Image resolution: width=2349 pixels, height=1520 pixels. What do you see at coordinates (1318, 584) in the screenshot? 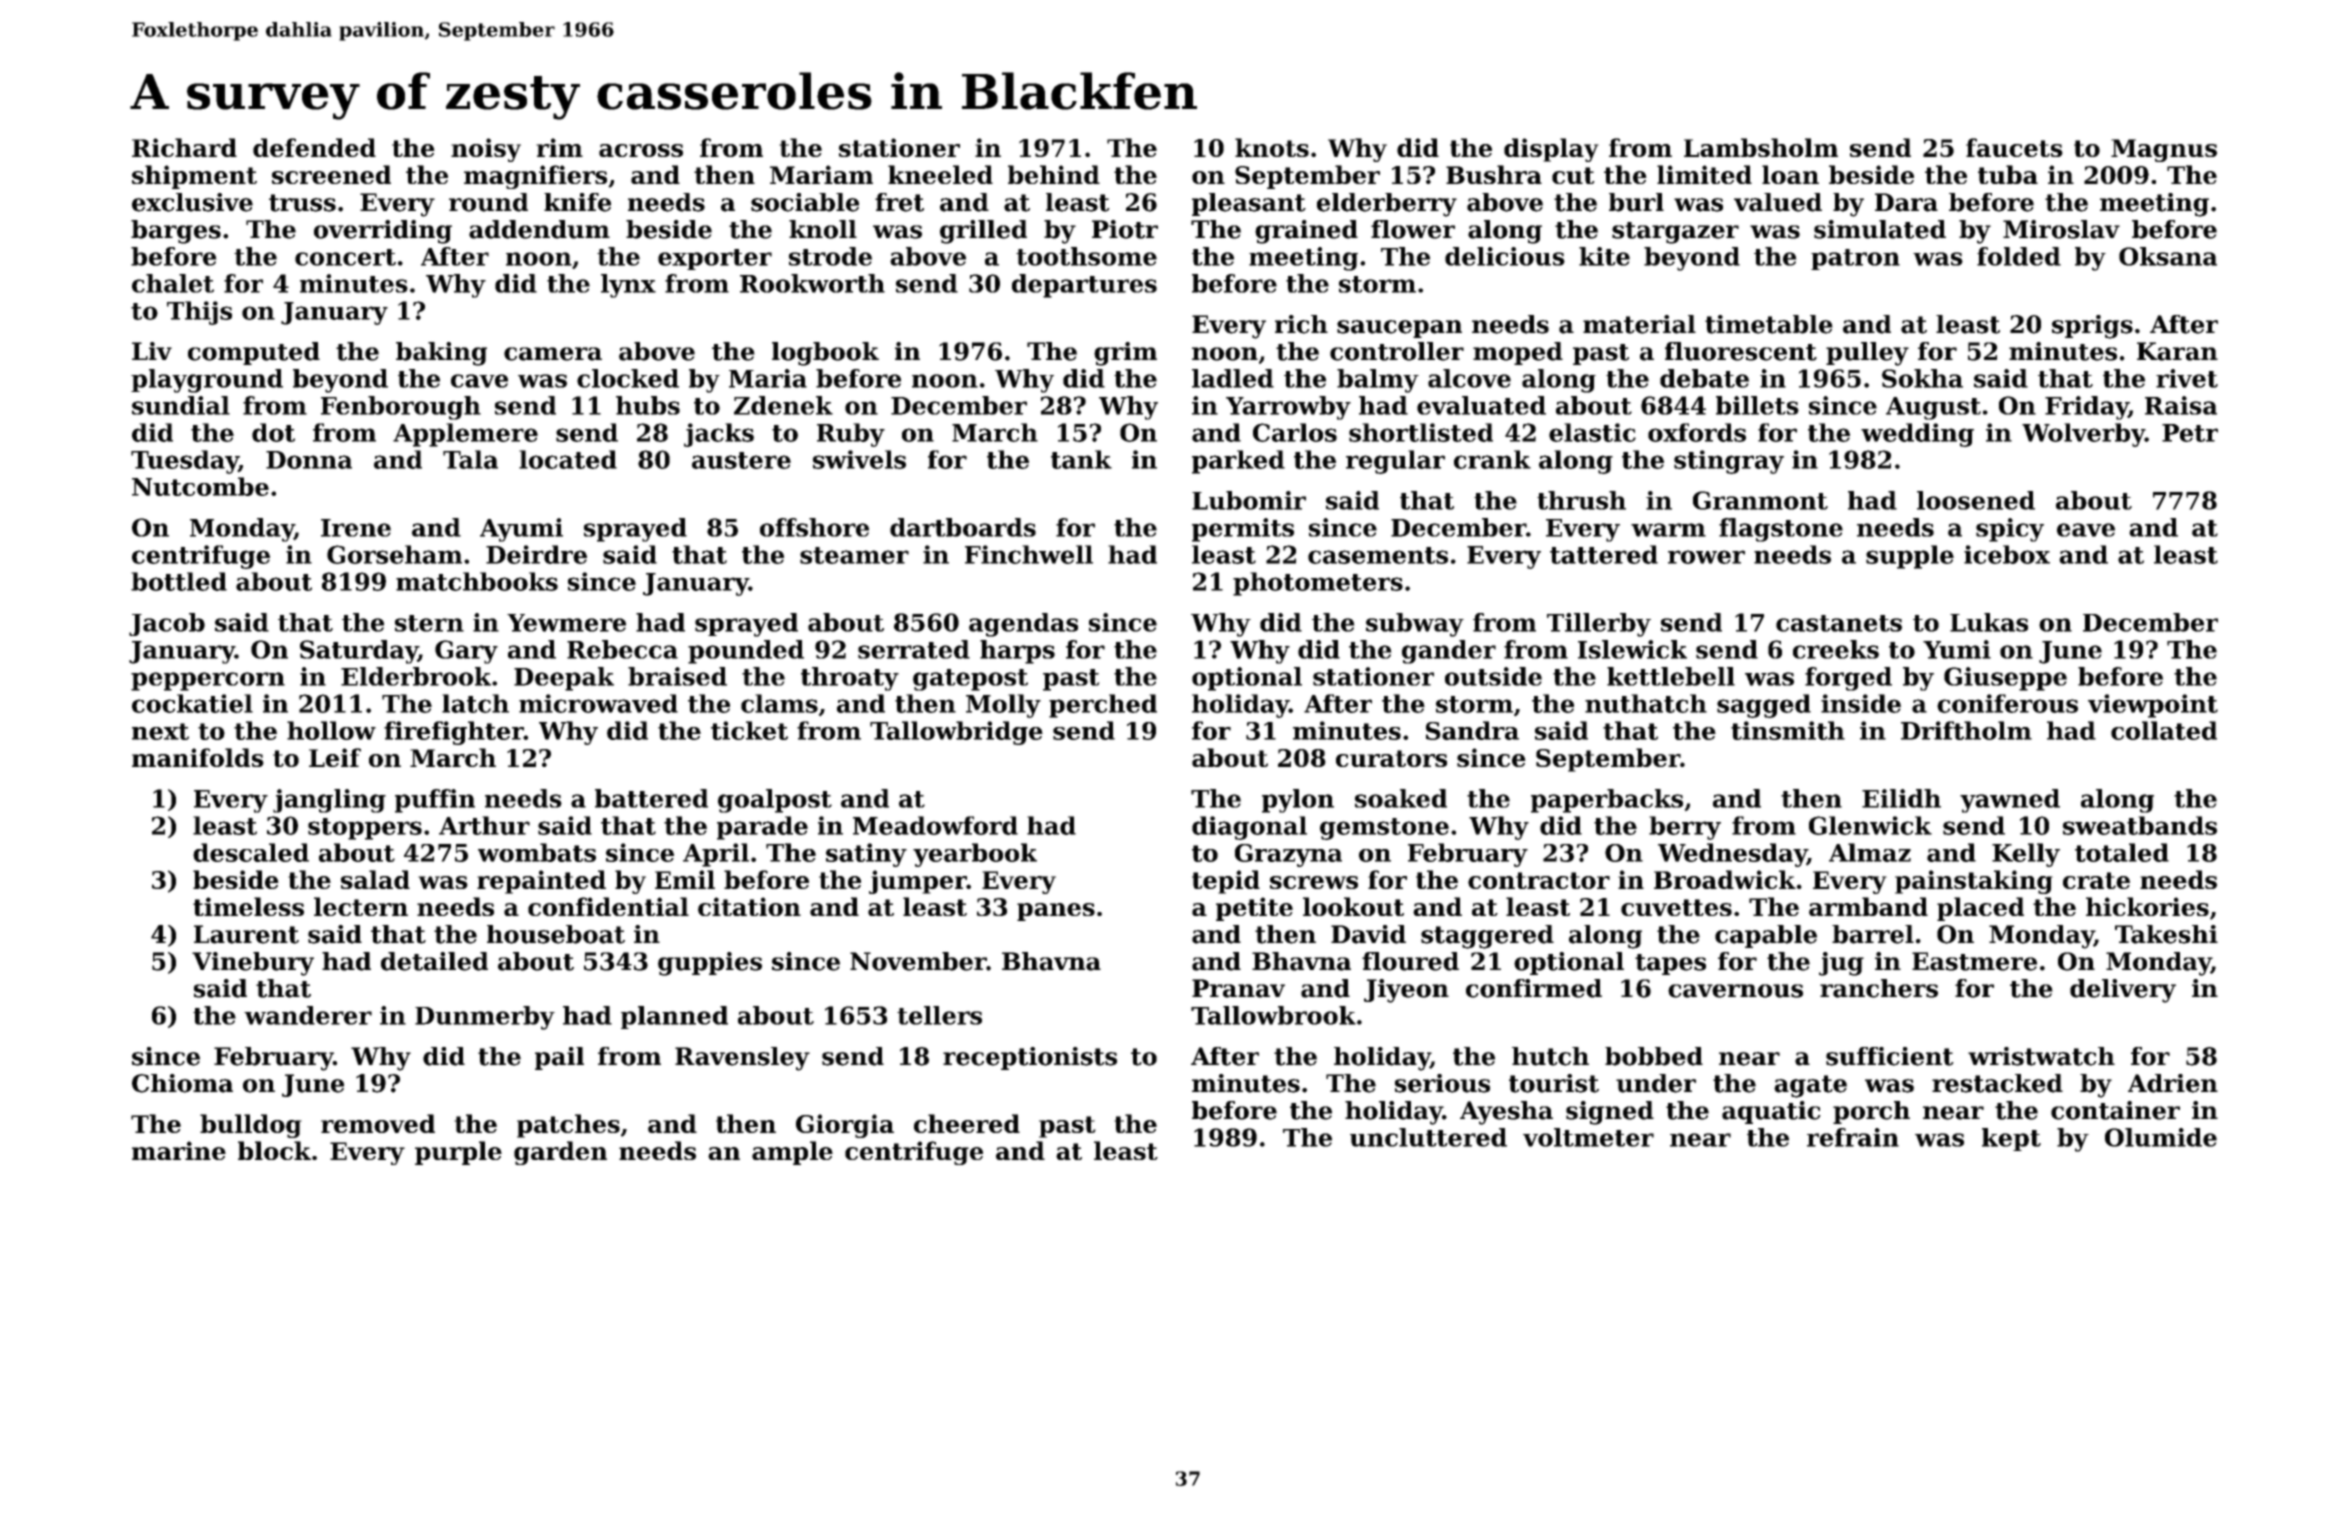
I see `photometers` at bounding box center [1318, 584].
